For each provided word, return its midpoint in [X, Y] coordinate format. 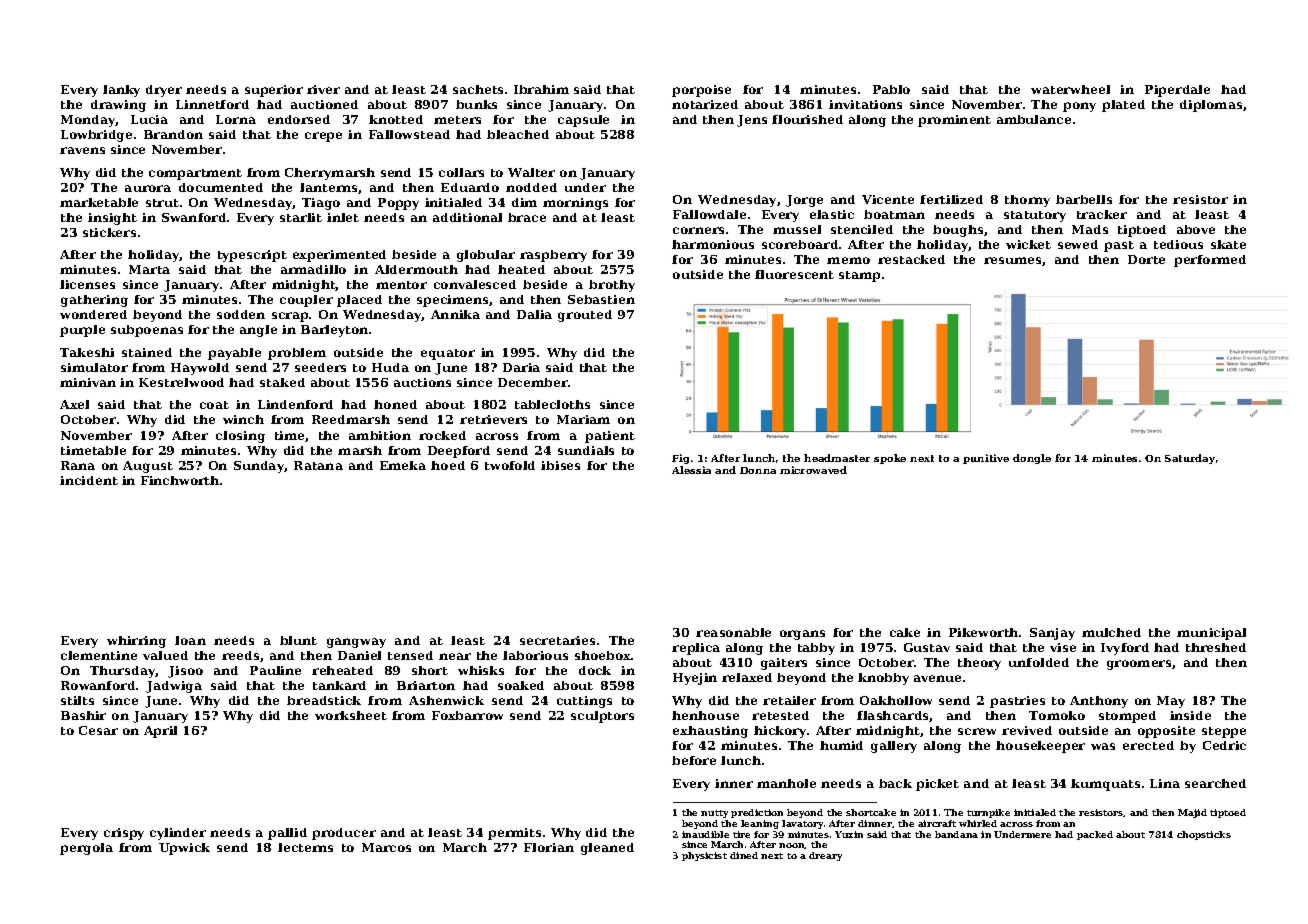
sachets [478, 89]
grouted [585, 316]
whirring [136, 642]
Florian [549, 847]
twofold [510, 465]
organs [802, 635]
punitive [986, 459]
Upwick [184, 849]
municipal [1211, 634]
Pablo [891, 89]
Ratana [318, 465]
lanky [121, 91]
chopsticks [1204, 835]
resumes [1012, 260]
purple [82, 331]
